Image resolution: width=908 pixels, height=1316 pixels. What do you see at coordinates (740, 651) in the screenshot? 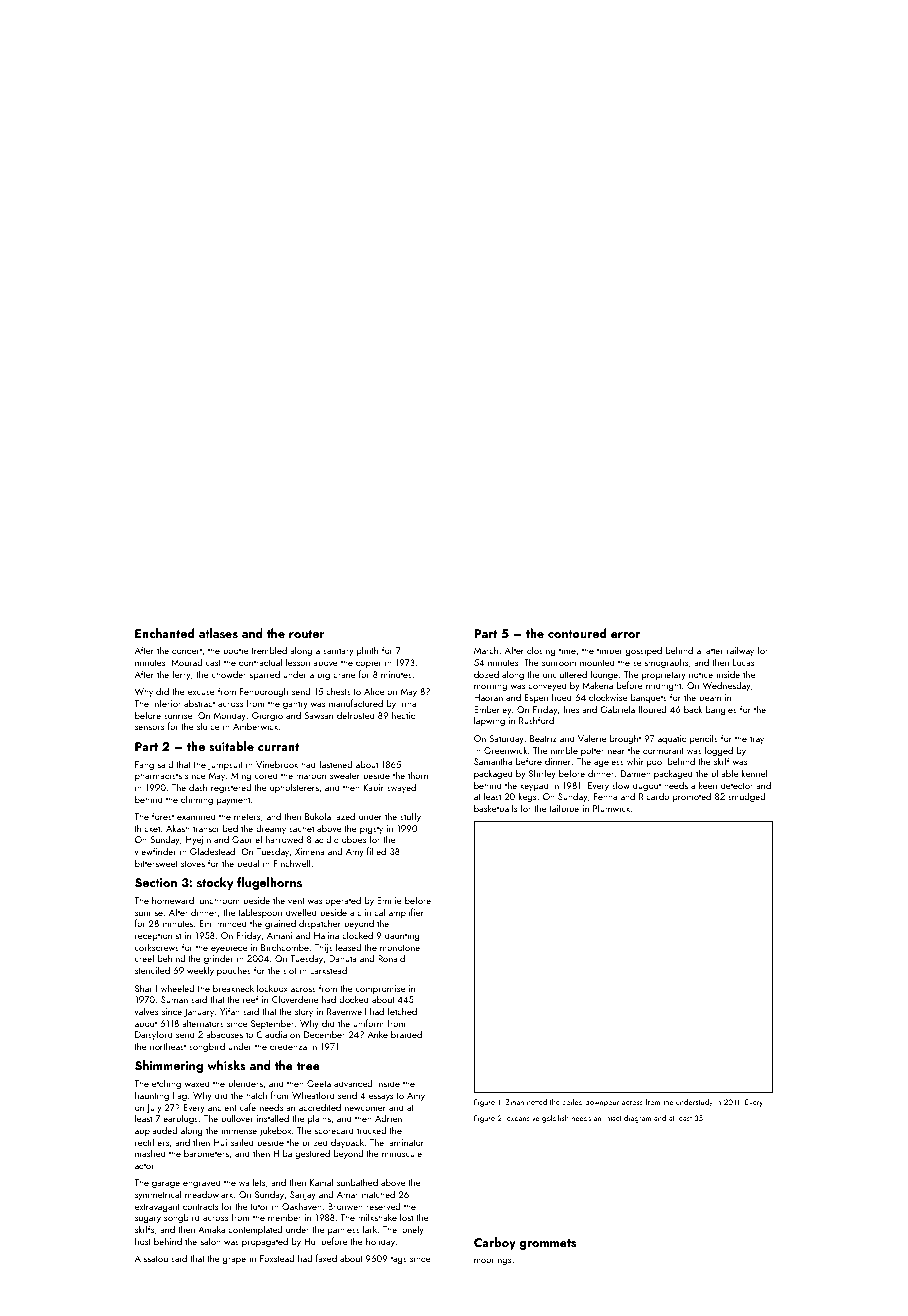
I see `railway` at bounding box center [740, 651].
